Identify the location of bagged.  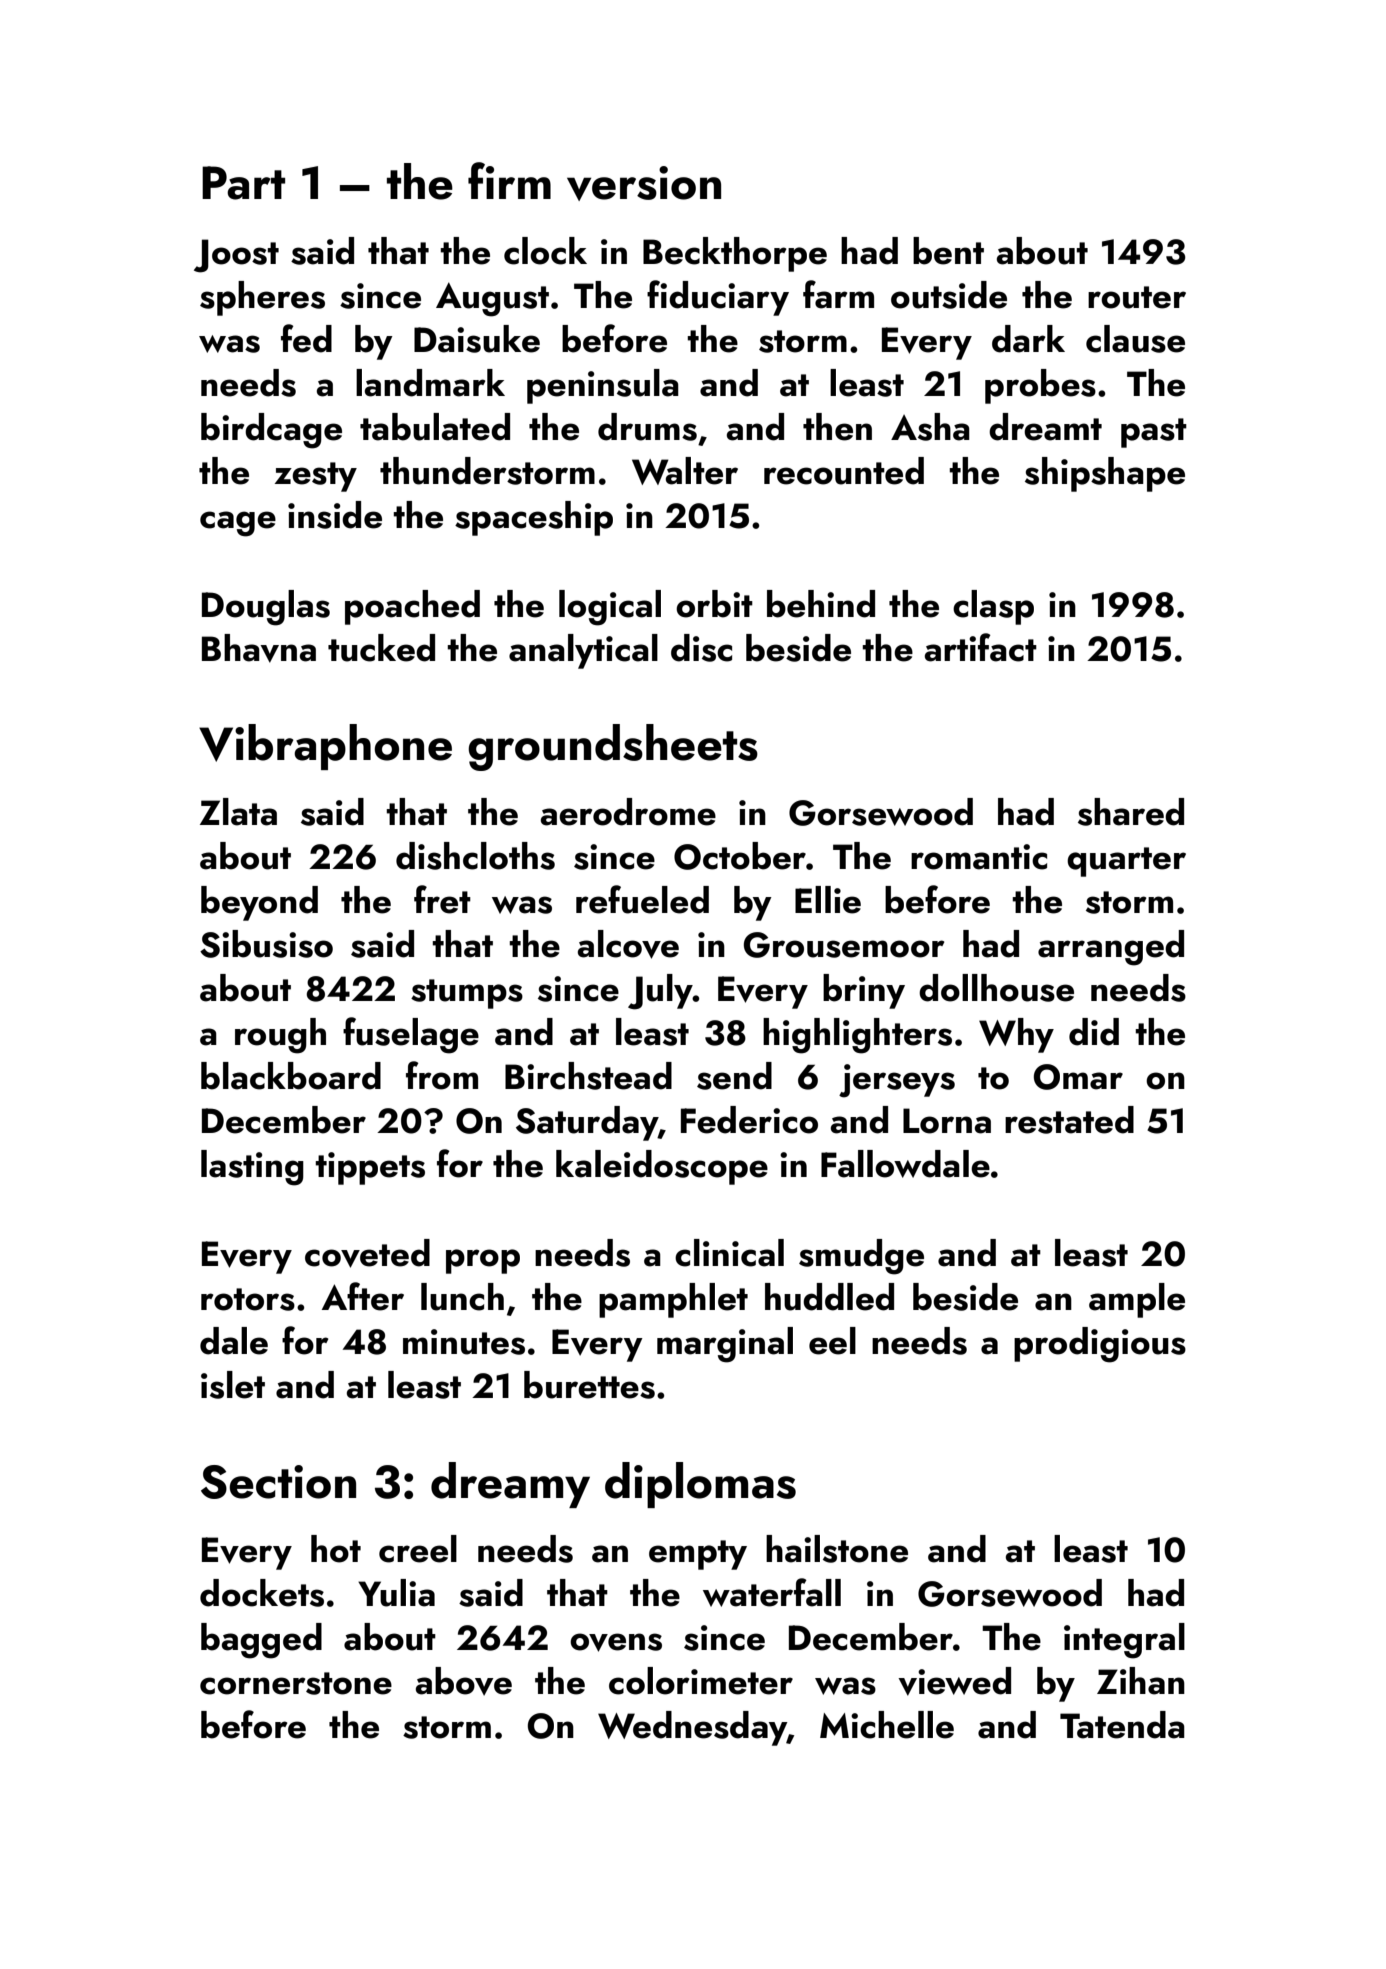
(261, 1641).
